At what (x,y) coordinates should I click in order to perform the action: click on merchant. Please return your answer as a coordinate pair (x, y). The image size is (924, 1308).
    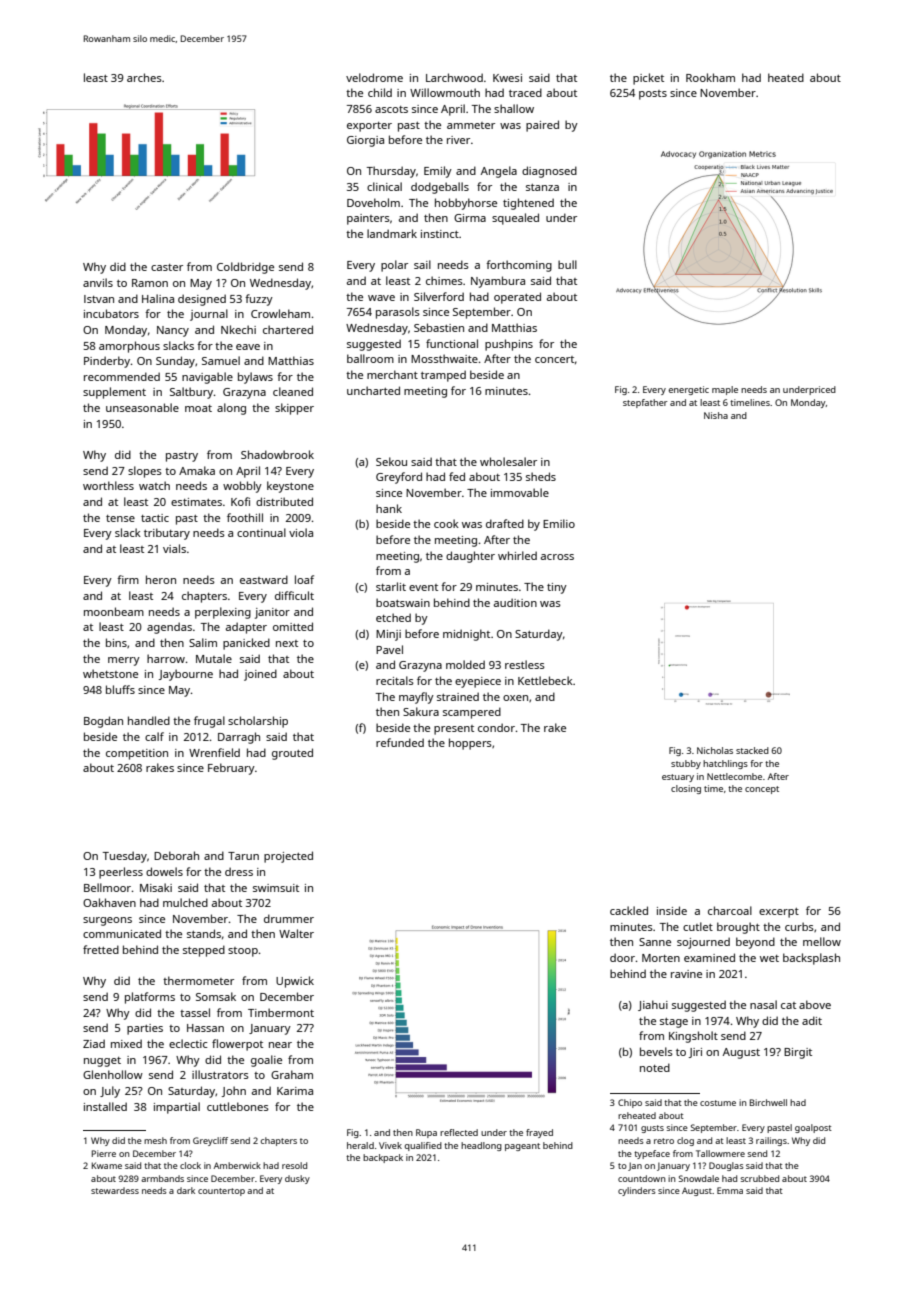
    Looking at the image, I should click on (392, 374).
